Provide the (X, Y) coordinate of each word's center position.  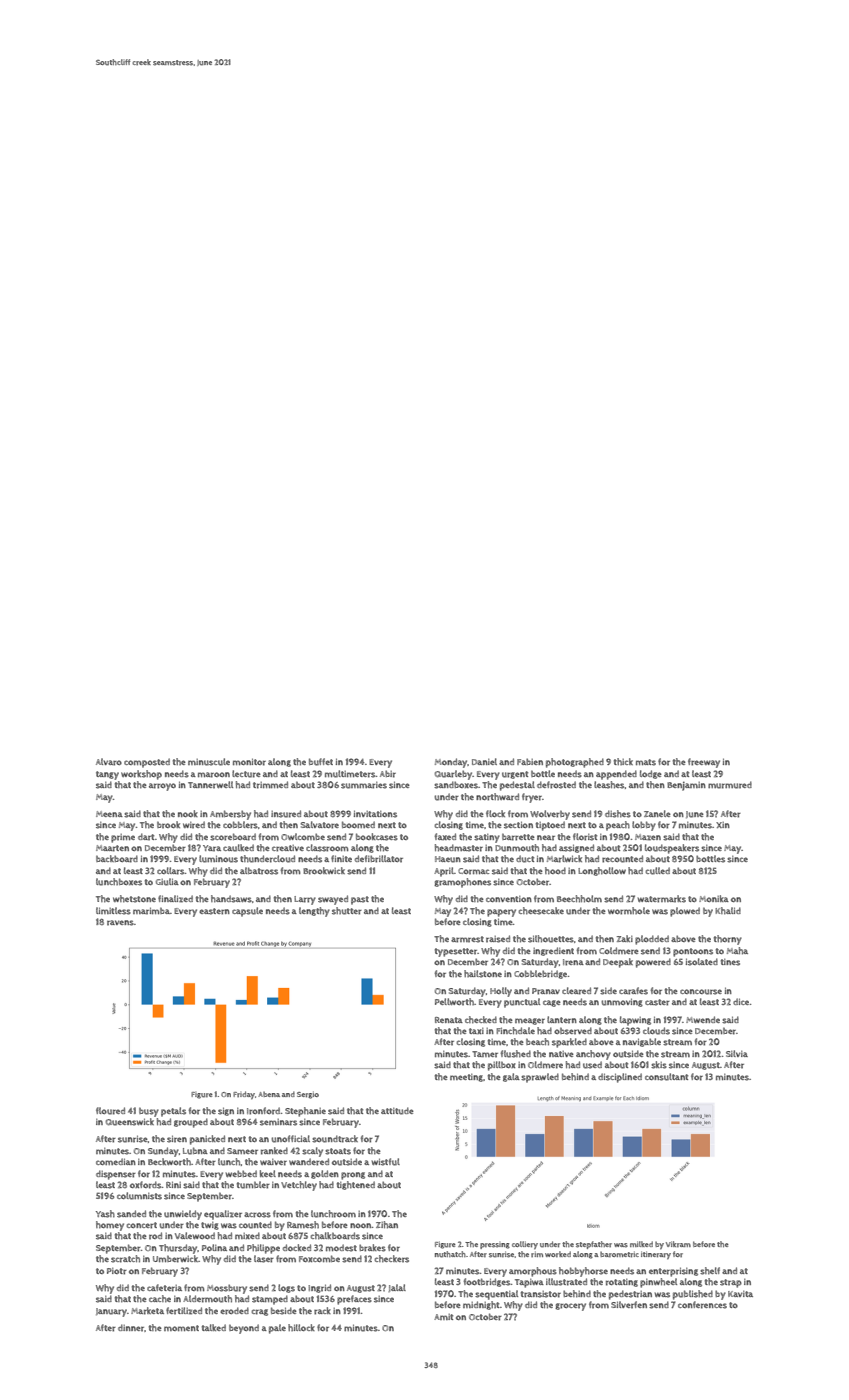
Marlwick (564, 859)
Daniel (484, 761)
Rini (173, 1184)
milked (641, 1244)
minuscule (209, 762)
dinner (131, 1328)
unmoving (622, 1002)
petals (173, 1112)
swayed (333, 900)
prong (353, 1176)
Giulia (167, 882)
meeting (466, 1078)
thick (623, 761)
